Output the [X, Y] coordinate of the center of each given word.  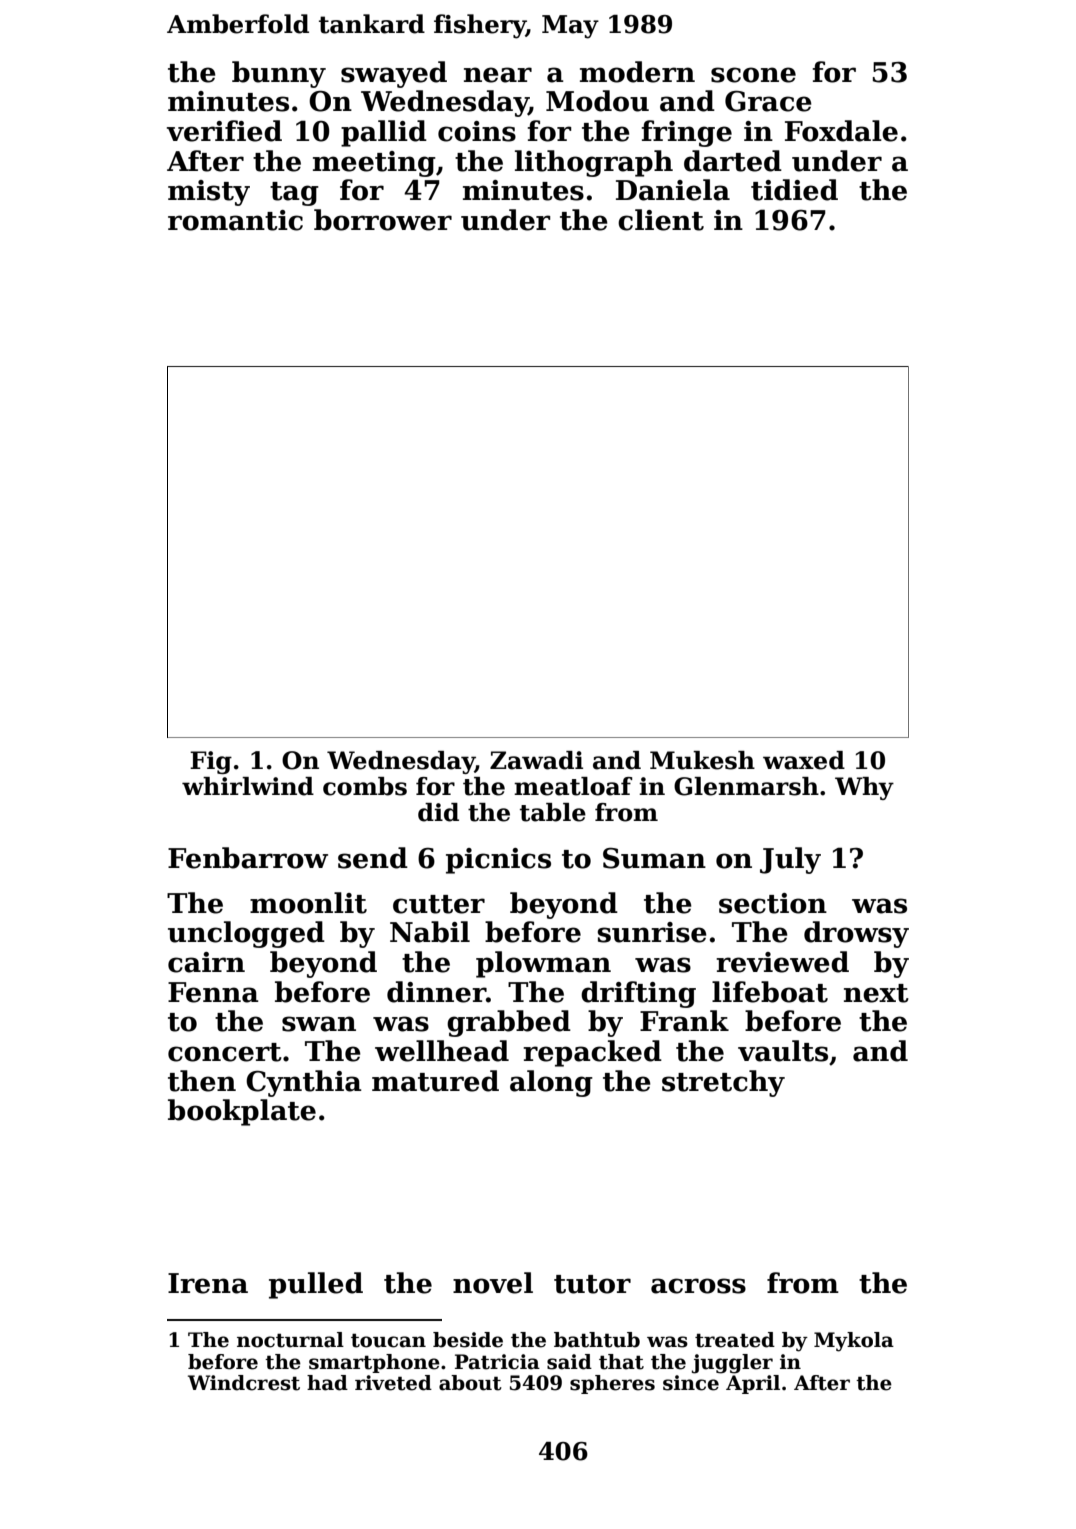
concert [225, 1052]
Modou [597, 101]
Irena [208, 1283]
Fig [211, 762]
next [876, 993]
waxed [804, 760]
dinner [436, 992]
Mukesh [702, 760]
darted [733, 161]
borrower [383, 220]
